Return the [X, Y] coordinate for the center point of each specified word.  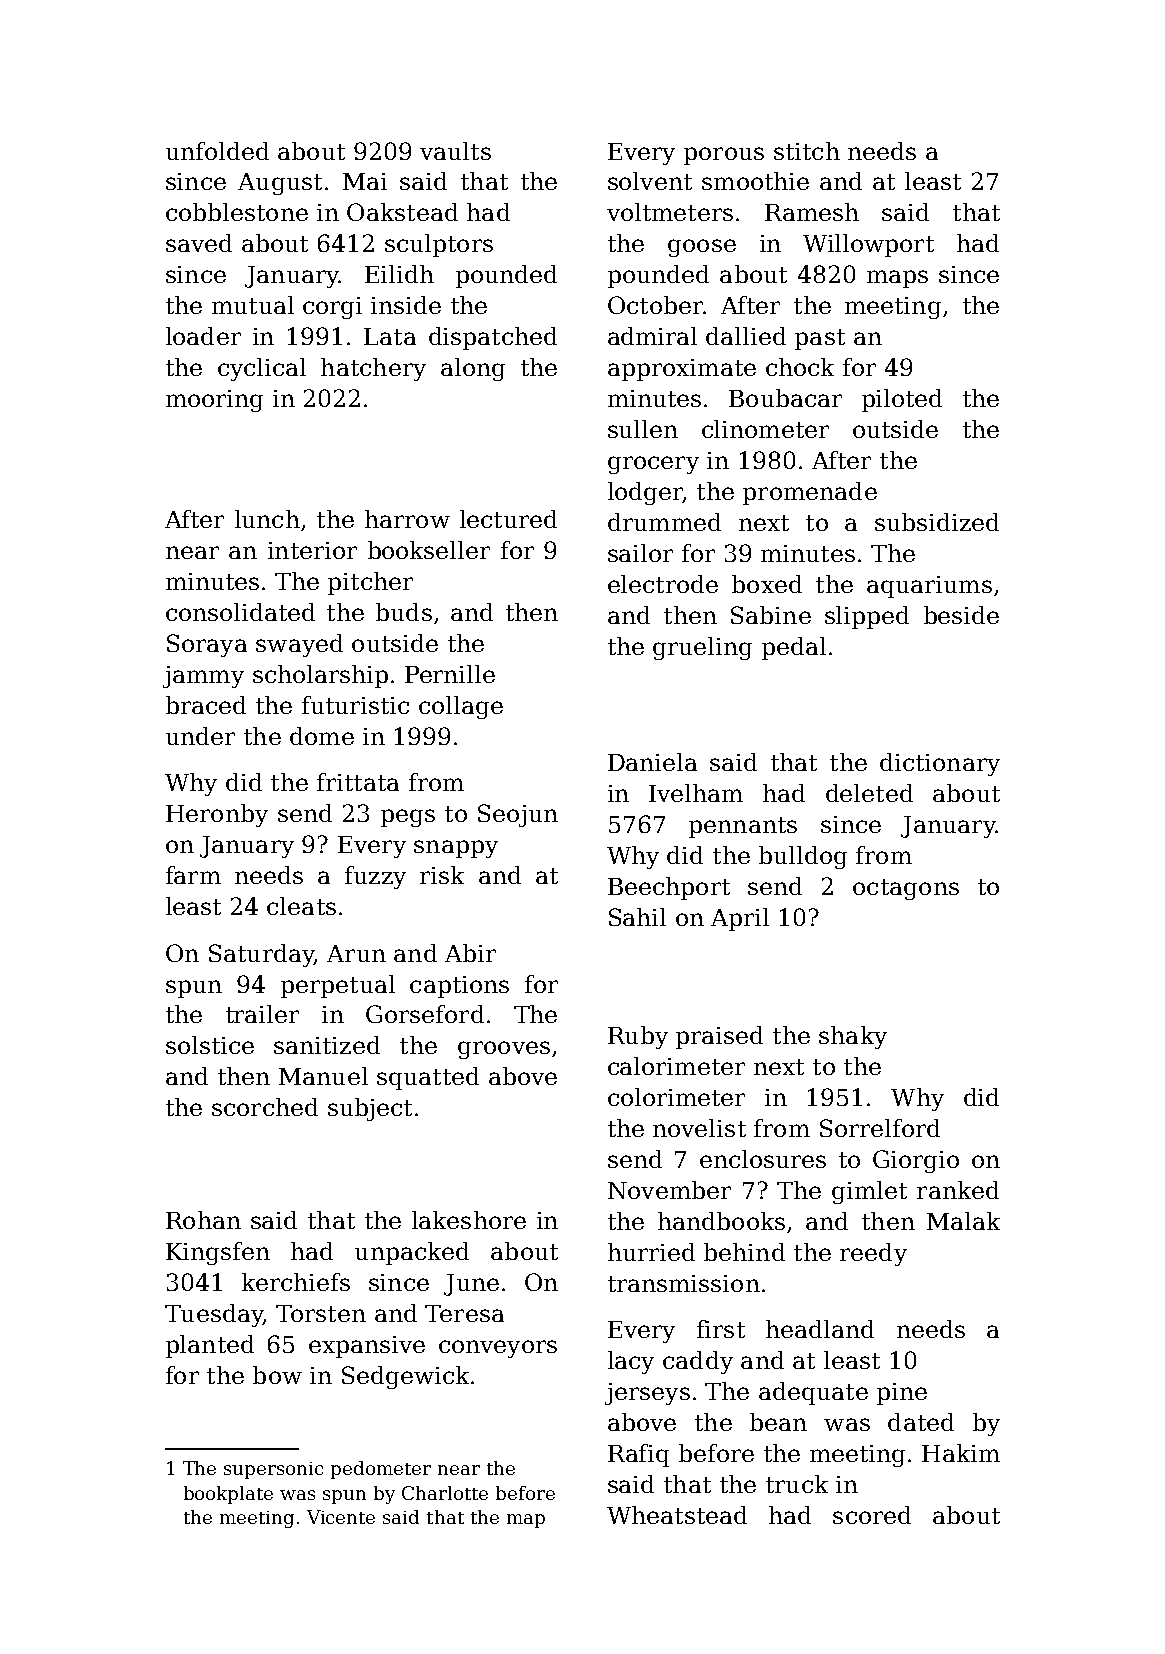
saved [199, 243]
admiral [652, 336]
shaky [853, 1037]
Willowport [868, 245]
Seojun [518, 815]
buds [404, 612]
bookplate [228, 1495]
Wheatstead [677, 1515]
